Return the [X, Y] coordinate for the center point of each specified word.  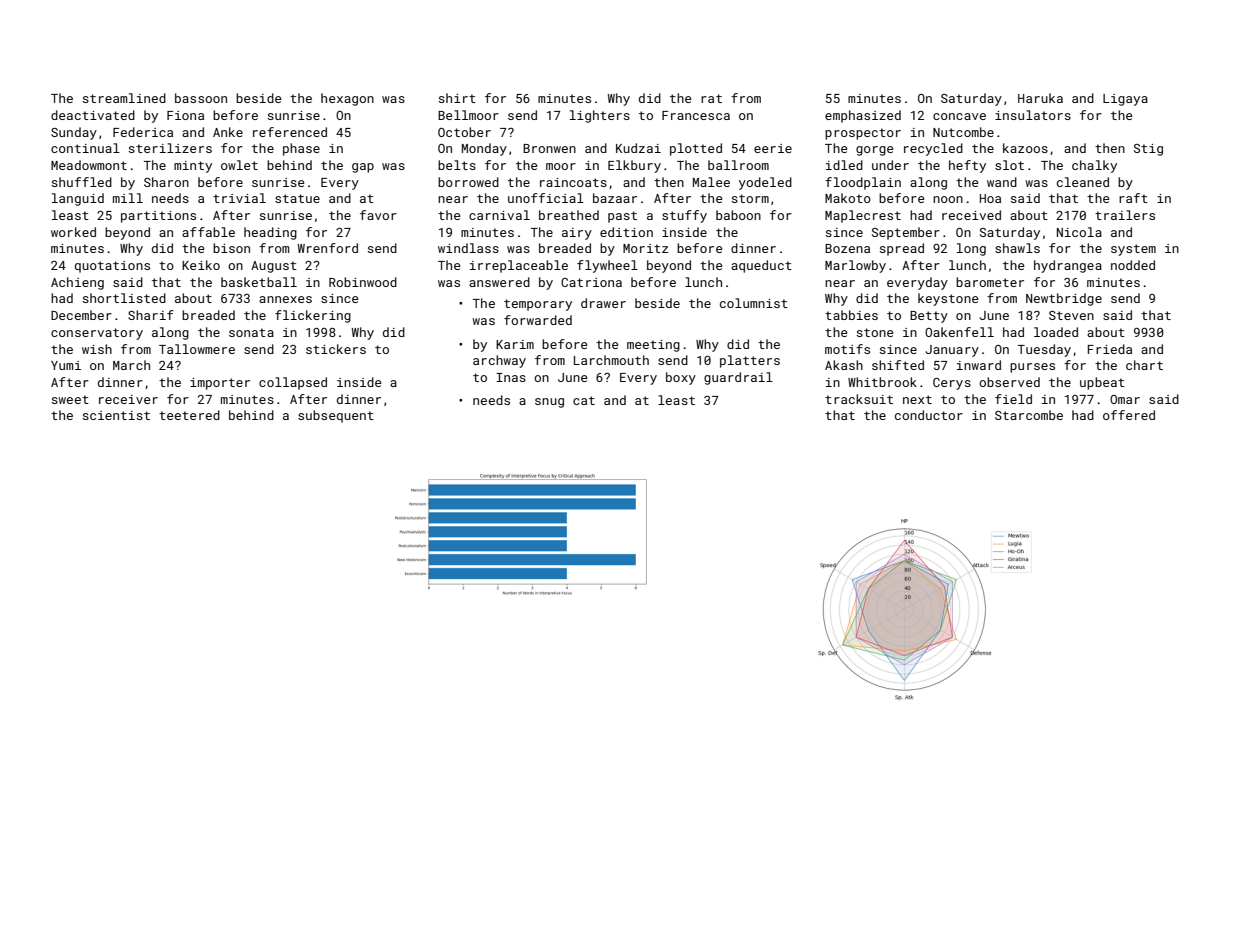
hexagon [347, 99]
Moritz [645, 248]
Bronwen [549, 148]
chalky [1094, 166]
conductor [929, 415]
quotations [112, 267]
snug [549, 403]
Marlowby [855, 266]
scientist [116, 415]
